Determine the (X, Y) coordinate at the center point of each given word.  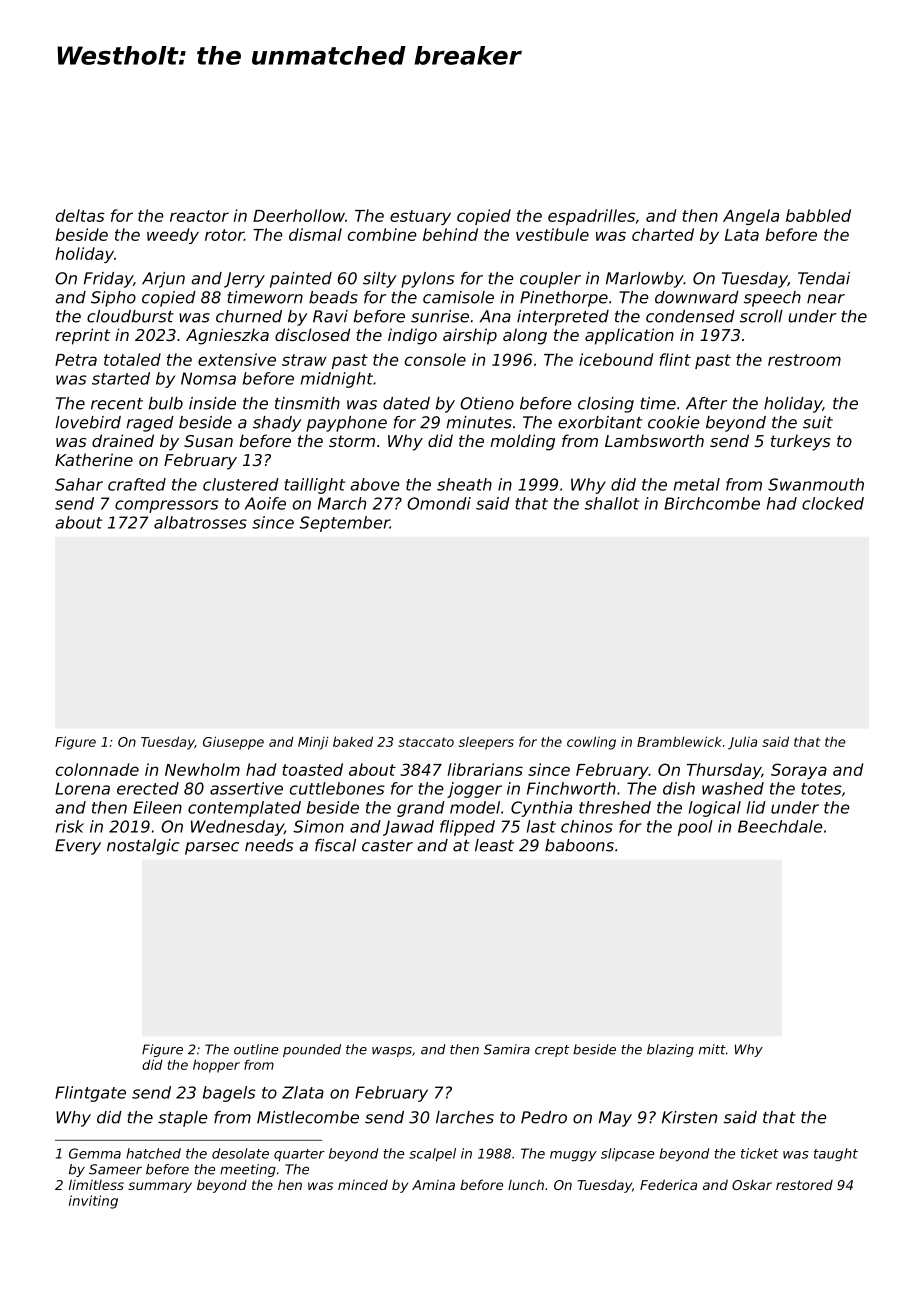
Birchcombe (712, 503)
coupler (550, 280)
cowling (591, 743)
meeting (248, 1170)
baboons (579, 845)
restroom (804, 360)
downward (697, 297)
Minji (313, 743)
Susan (208, 441)
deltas (80, 215)
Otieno (487, 403)
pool (695, 828)
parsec (212, 848)
